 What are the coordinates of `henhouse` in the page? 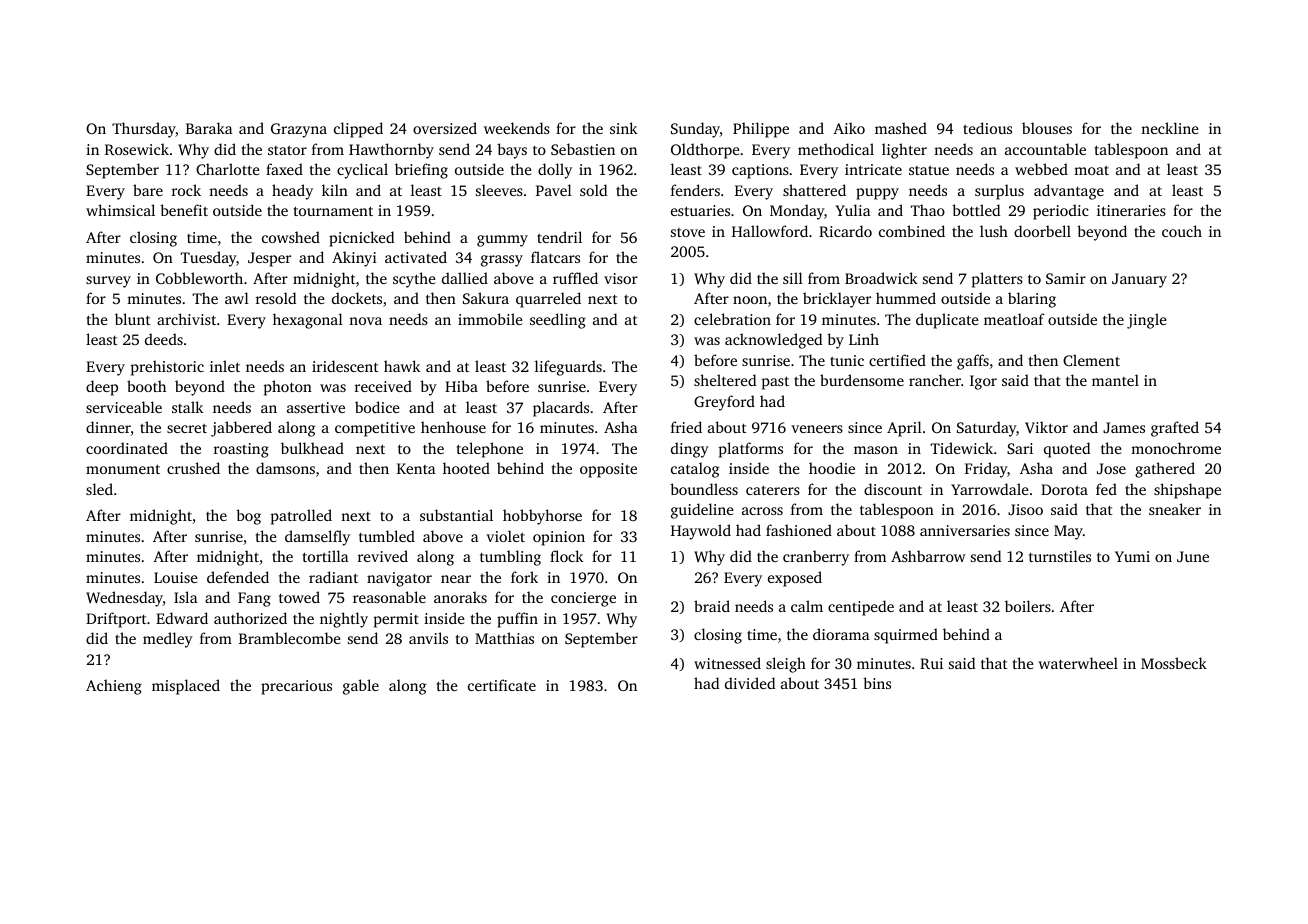 It's located at (453, 427).
